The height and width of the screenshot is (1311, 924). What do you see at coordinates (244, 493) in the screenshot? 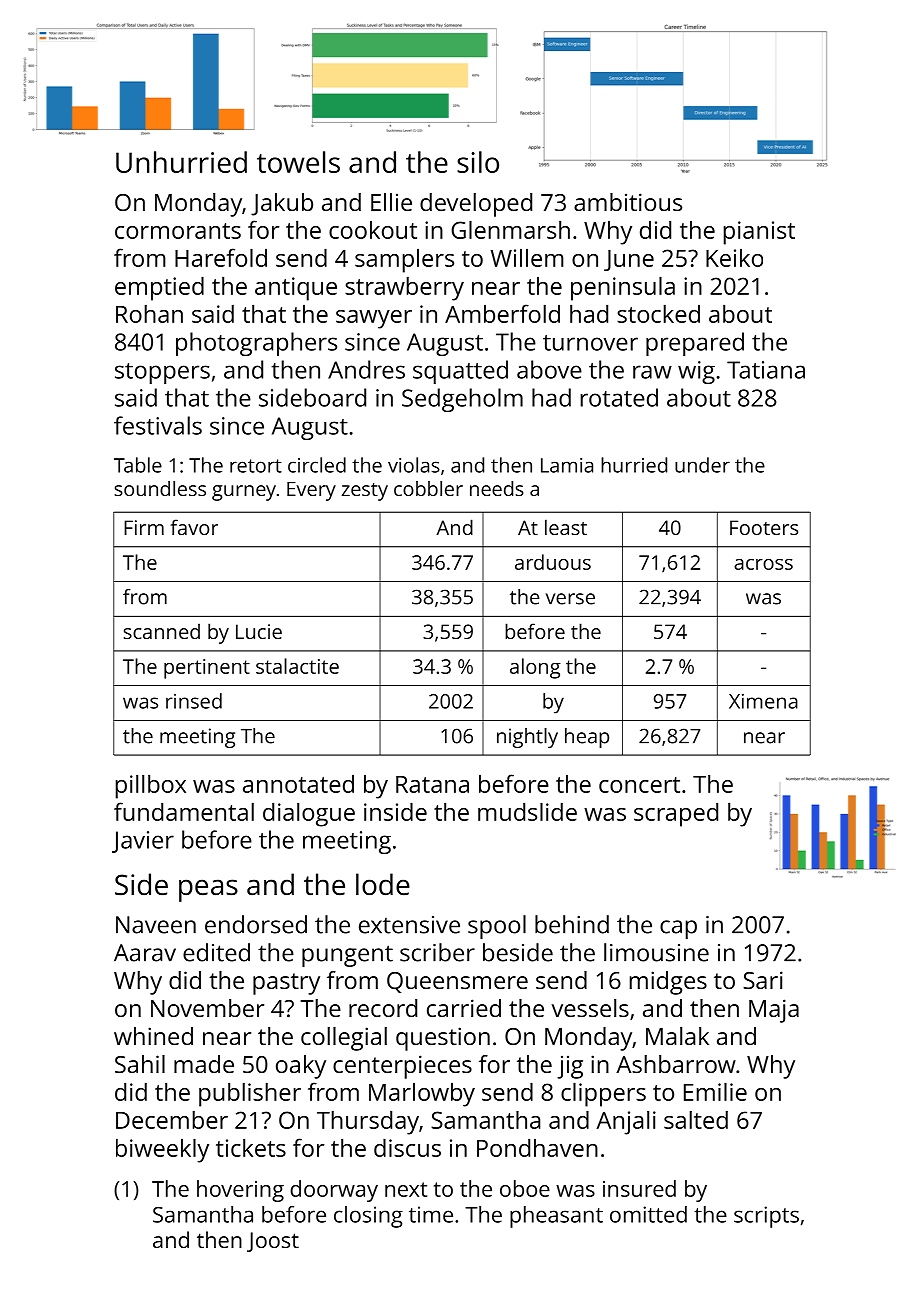
I see `gurney` at bounding box center [244, 493].
